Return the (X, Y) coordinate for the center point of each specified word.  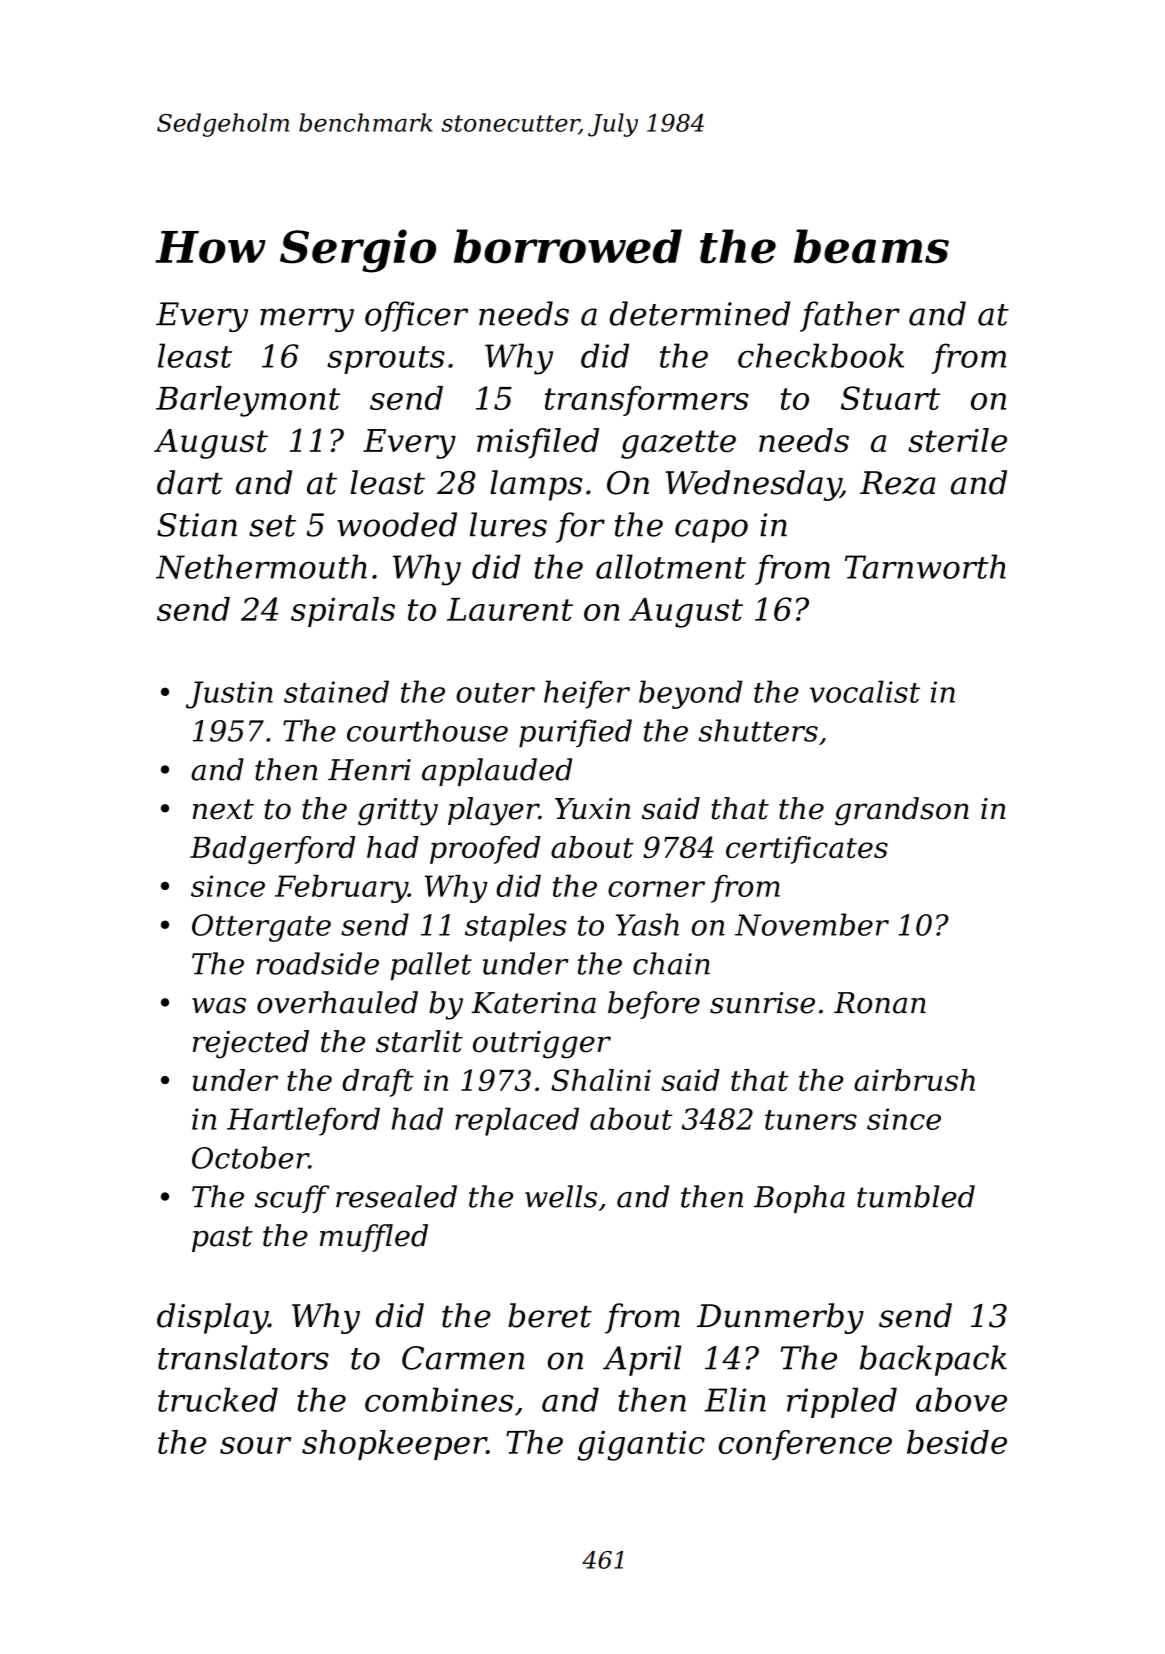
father (850, 316)
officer (416, 316)
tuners (811, 1120)
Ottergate (261, 928)
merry (307, 320)
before (654, 1005)
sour (255, 1445)
